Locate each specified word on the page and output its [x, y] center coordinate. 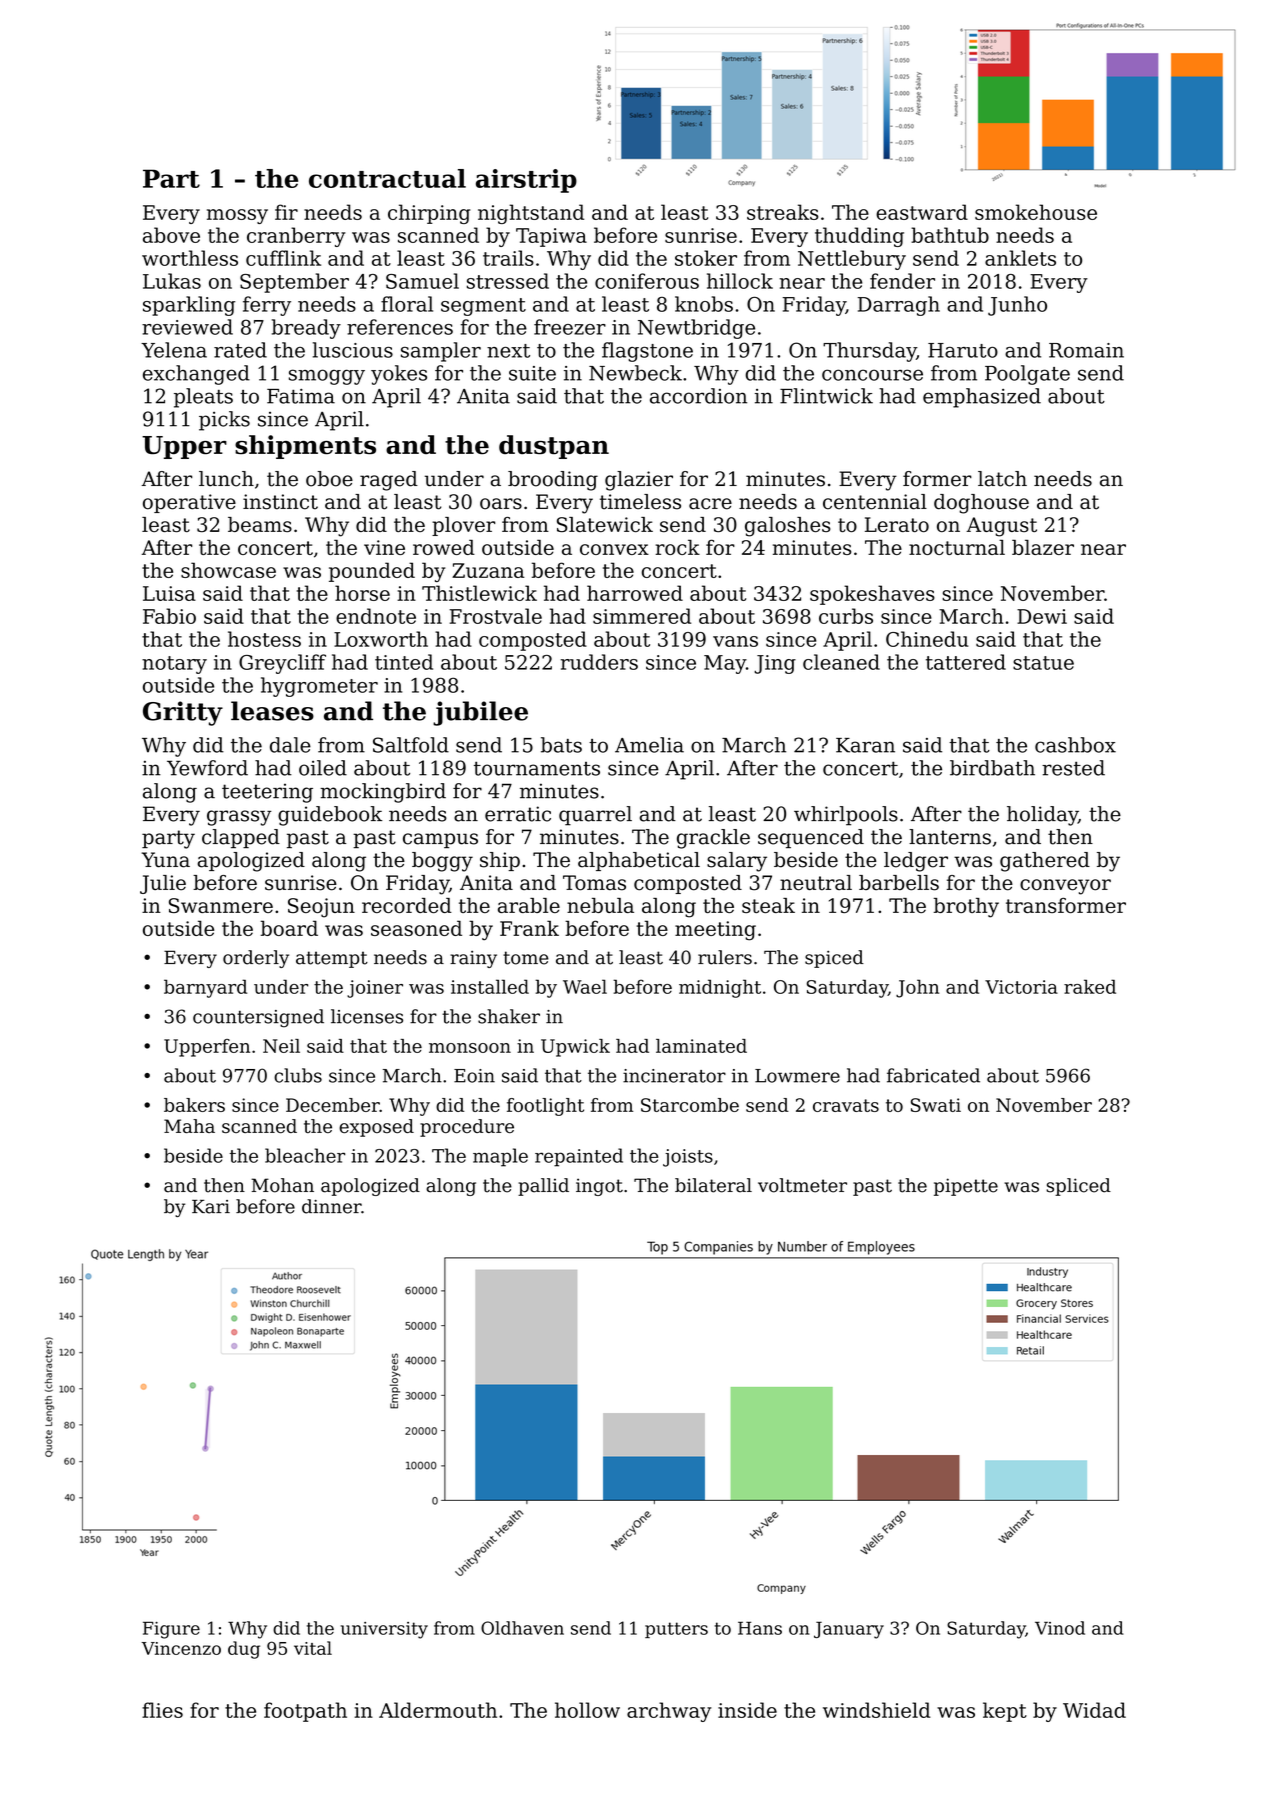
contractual [387, 178]
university [384, 1630]
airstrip [526, 181]
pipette [966, 1187]
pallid [543, 1187]
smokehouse [1036, 212]
